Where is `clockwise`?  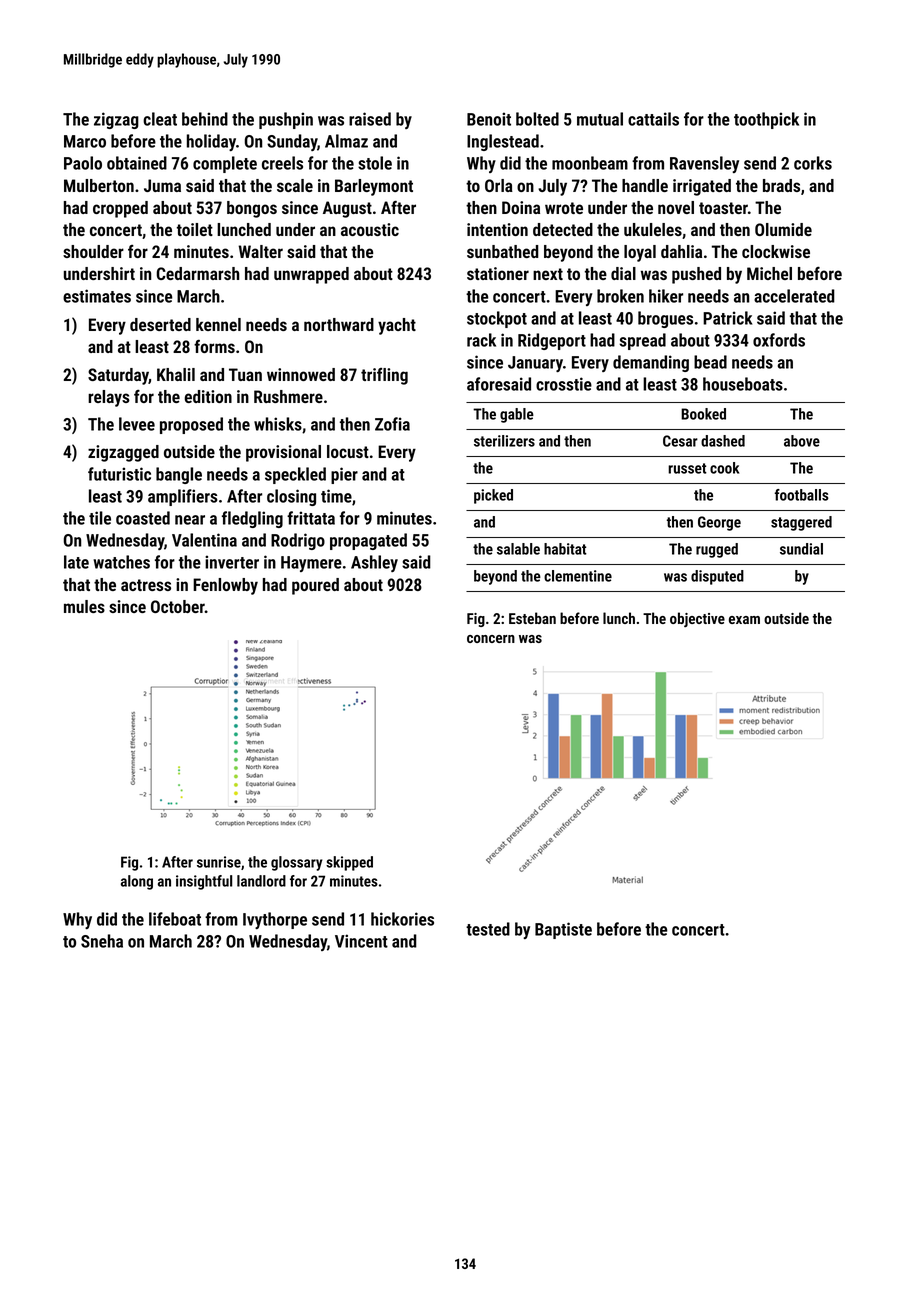
clockwise is located at coordinates (776, 251).
